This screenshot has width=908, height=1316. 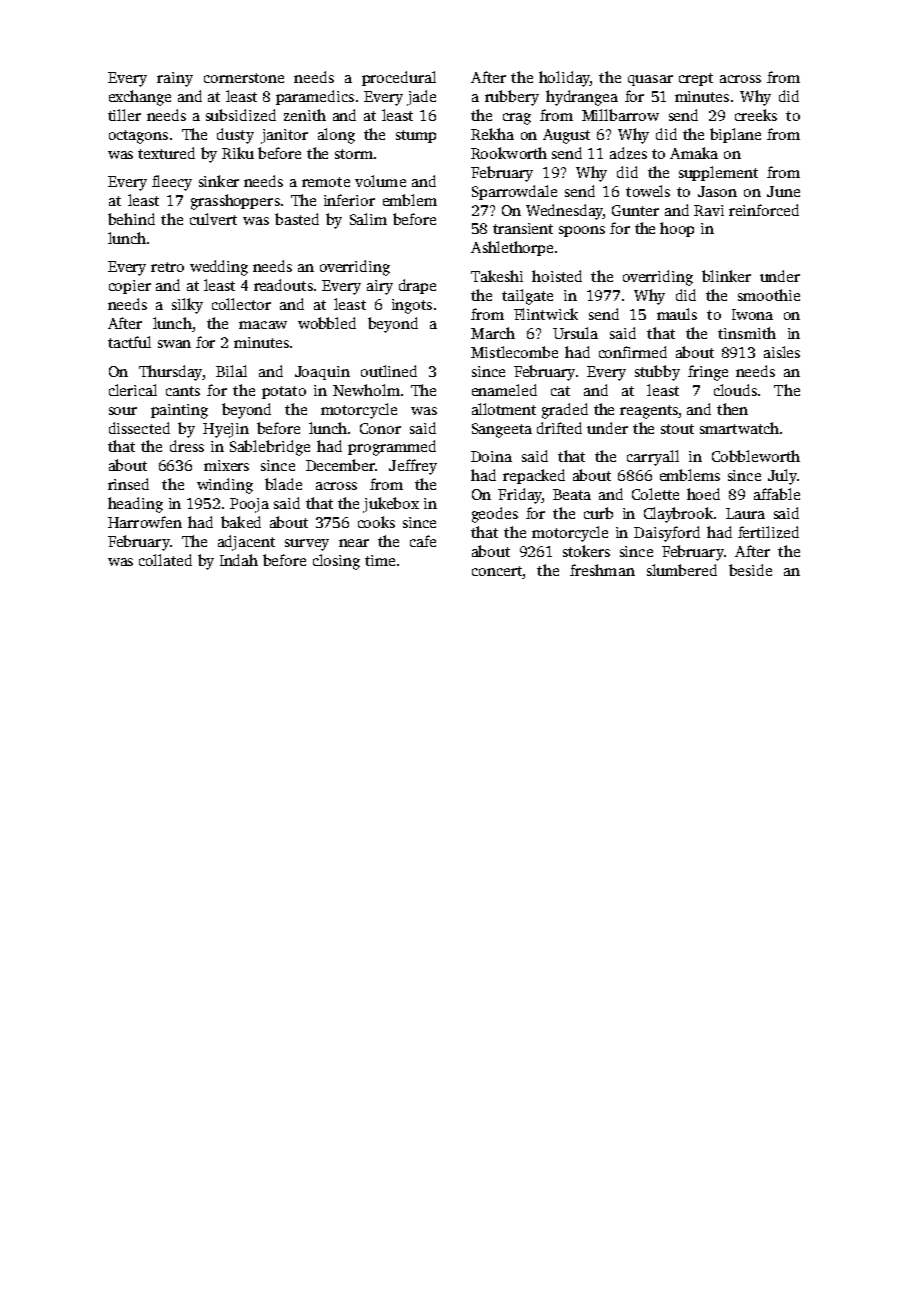 What do you see at coordinates (165, 560) in the screenshot?
I see `collated` at bounding box center [165, 560].
